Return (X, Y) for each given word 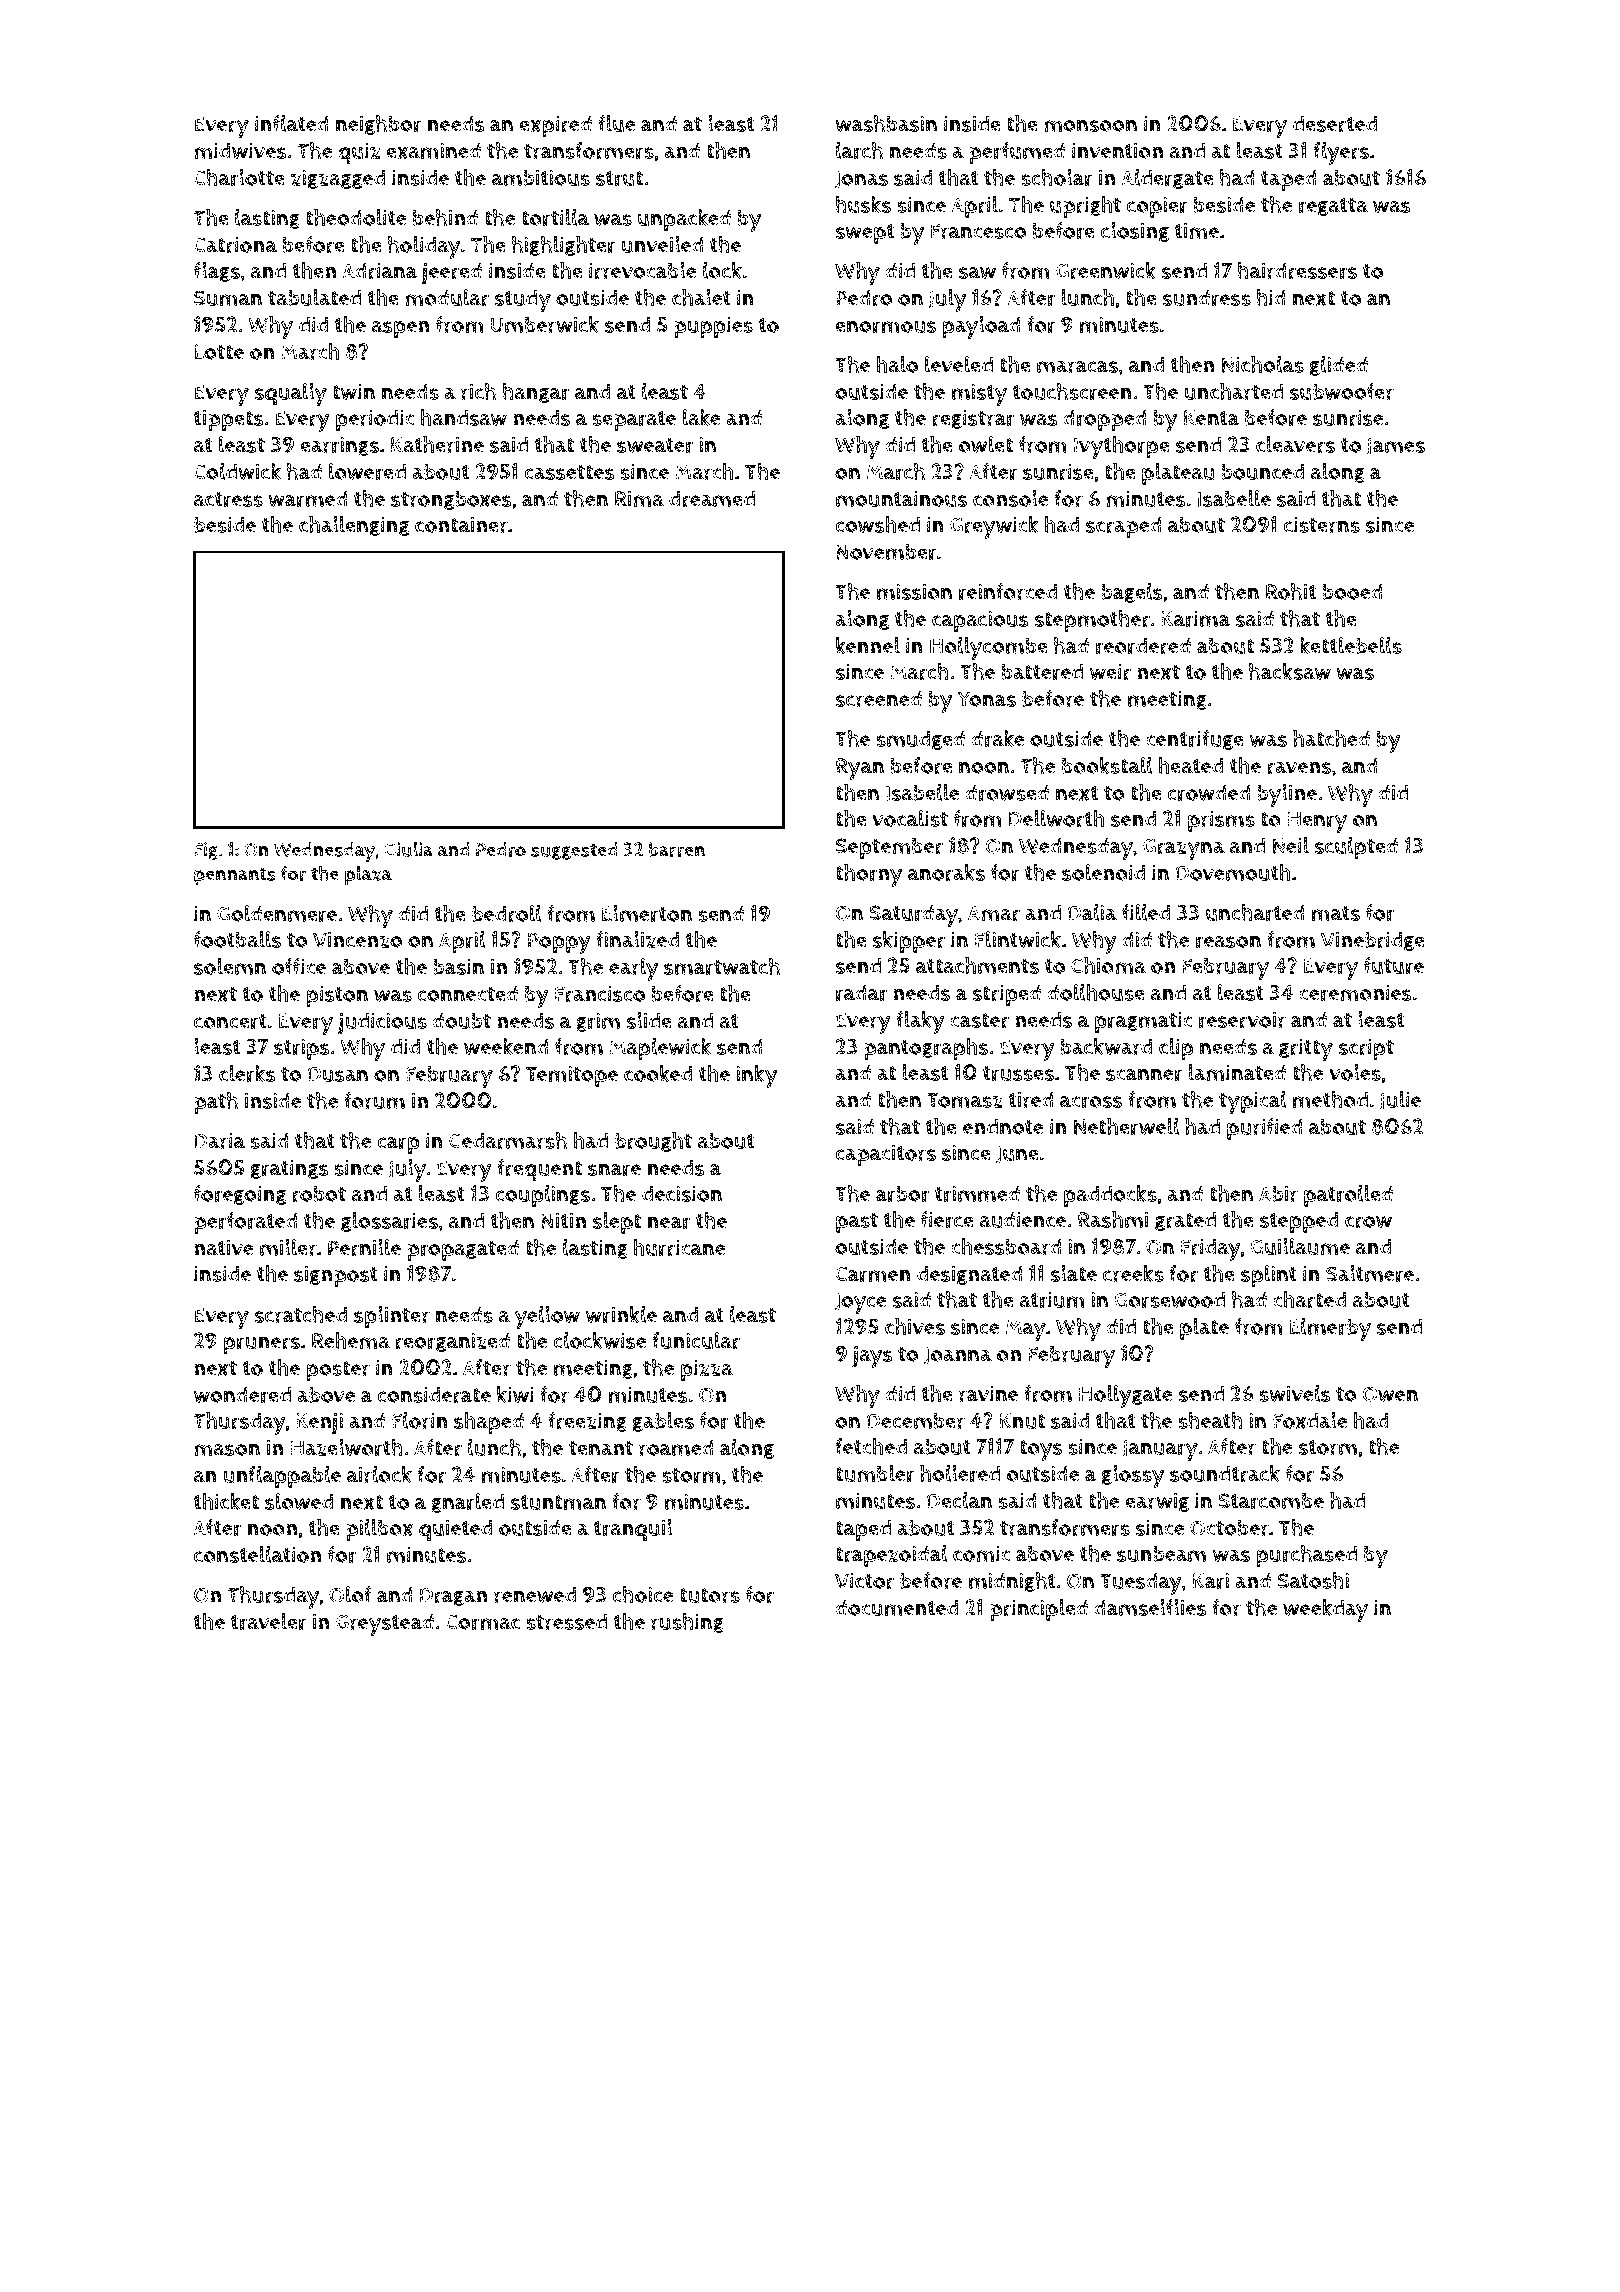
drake (997, 738)
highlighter (564, 246)
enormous (885, 327)
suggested (574, 851)
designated (970, 1275)
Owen (1390, 1394)
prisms (1221, 821)
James (1395, 446)
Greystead (385, 1624)
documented (896, 1607)
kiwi (515, 1394)
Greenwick (1106, 270)
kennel (868, 645)
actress (228, 499)
